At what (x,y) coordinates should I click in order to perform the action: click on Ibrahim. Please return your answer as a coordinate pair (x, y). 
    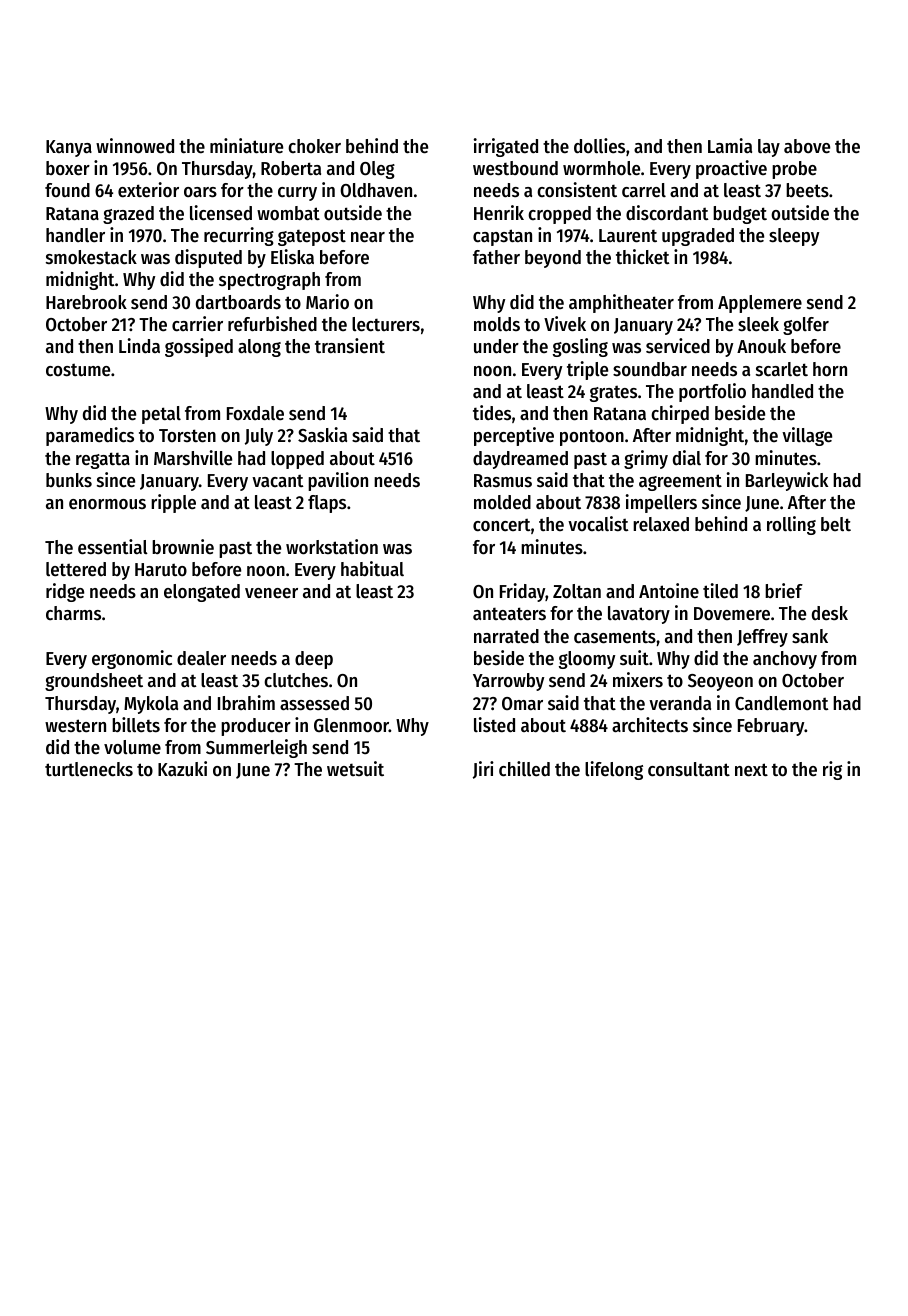
    Looking at the image, I should click on (246, 702).
